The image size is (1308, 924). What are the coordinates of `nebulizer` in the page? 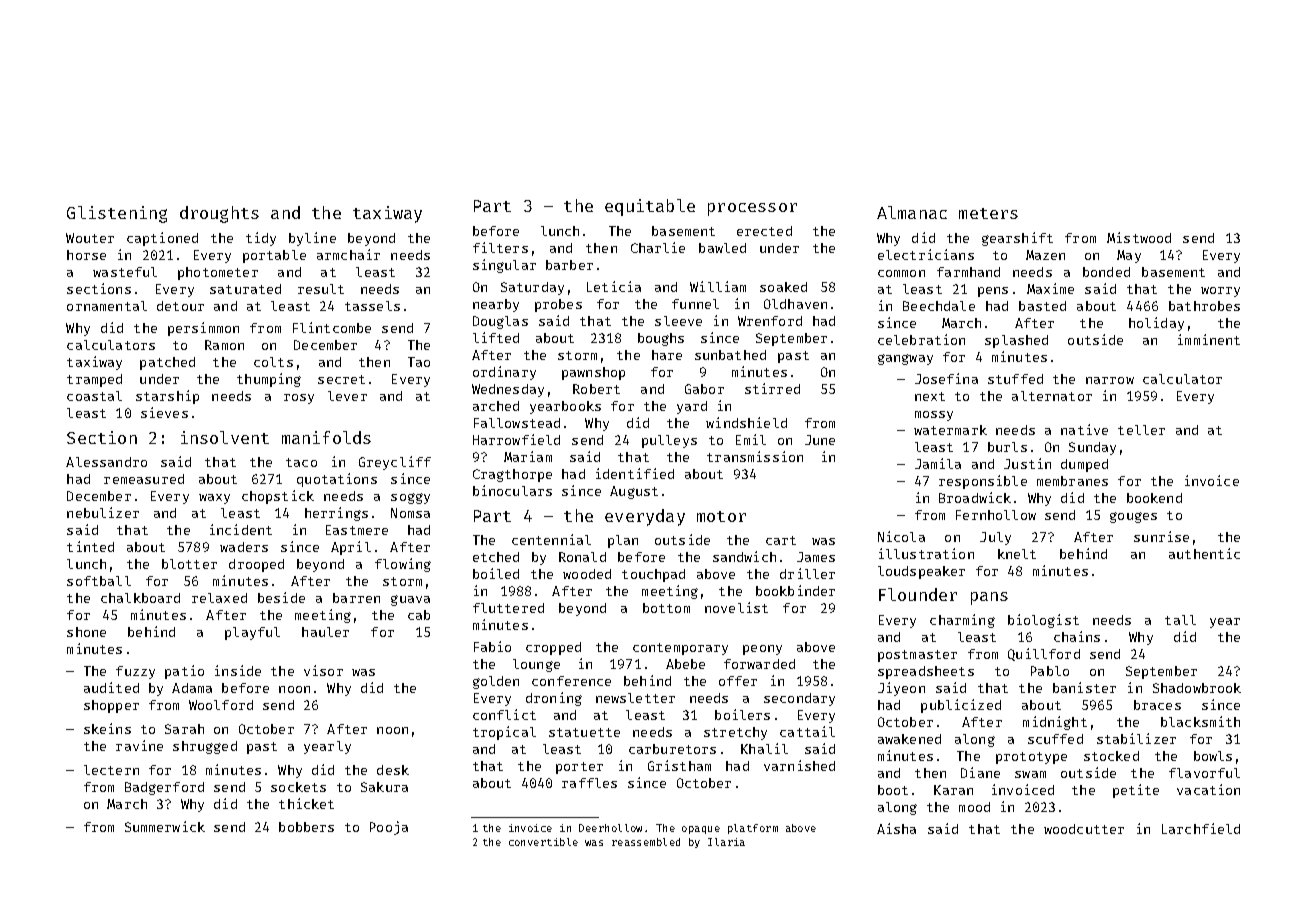 It's located at (103, 512).
